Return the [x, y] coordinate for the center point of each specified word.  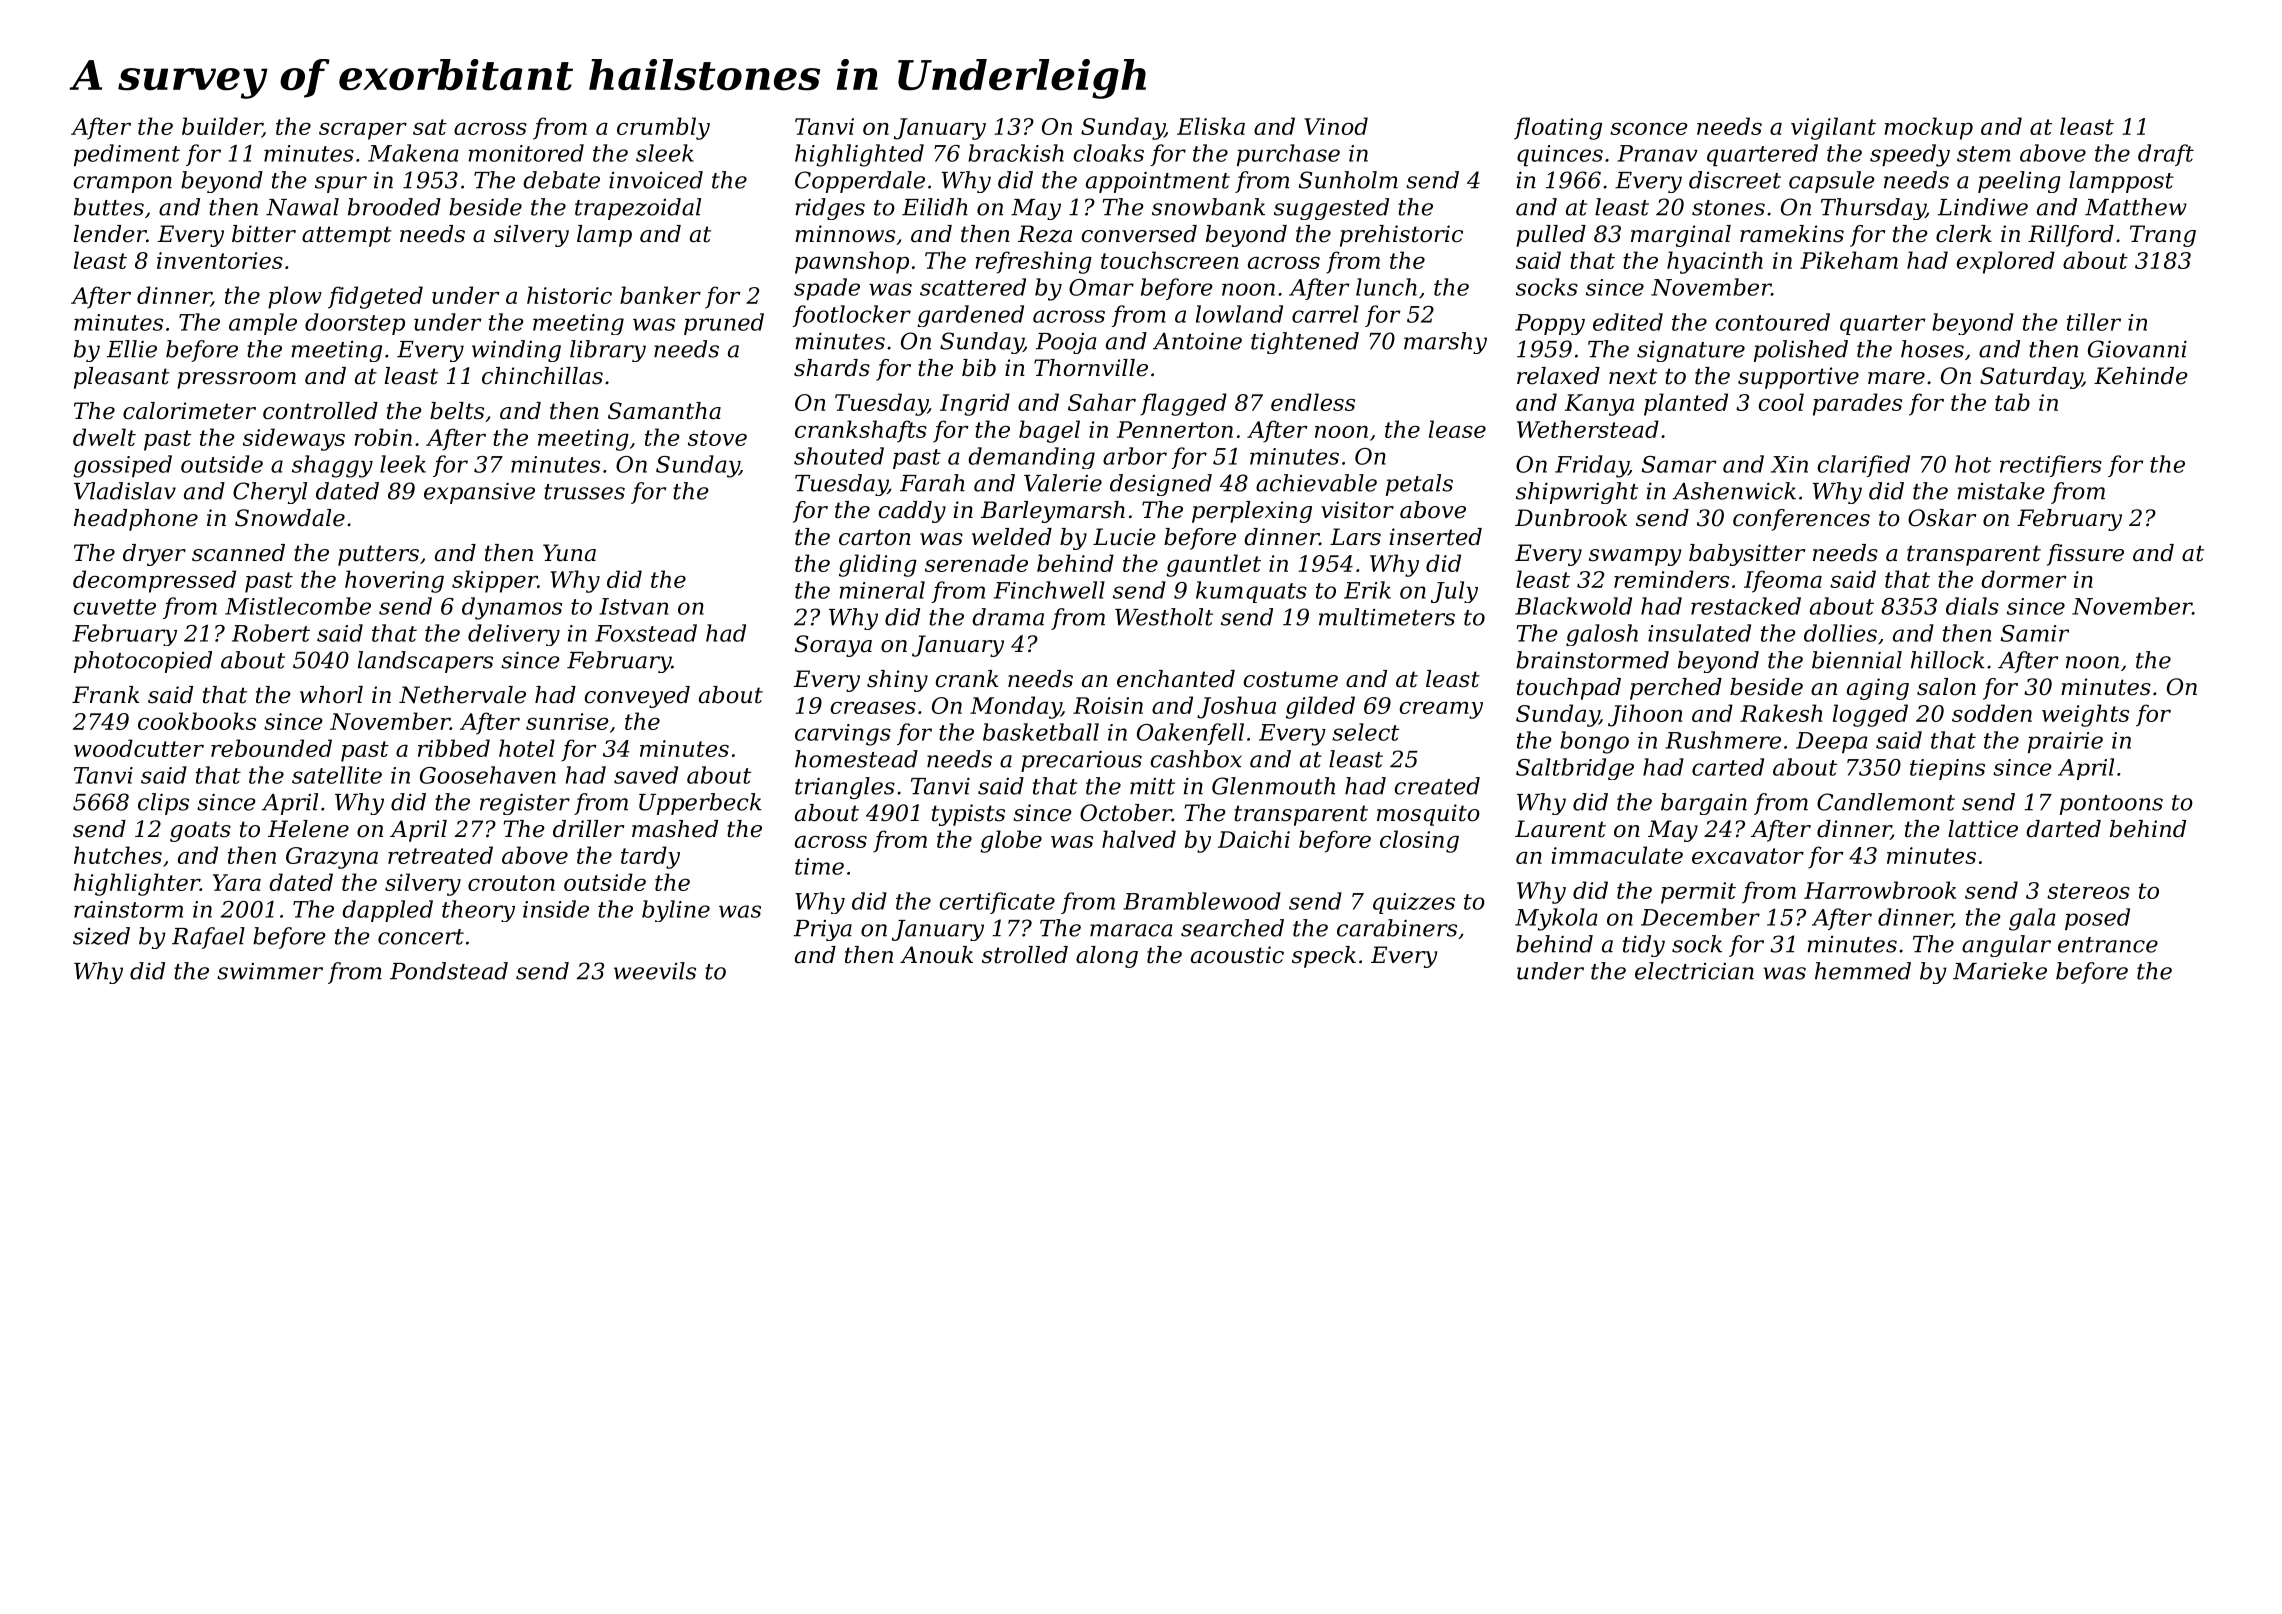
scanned [238, 553]
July [1454, 592]
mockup [1928, 128]
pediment [127, 155]
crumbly [663, 128]
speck [1324, 957]
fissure [2085, 555]
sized [101, 936]
